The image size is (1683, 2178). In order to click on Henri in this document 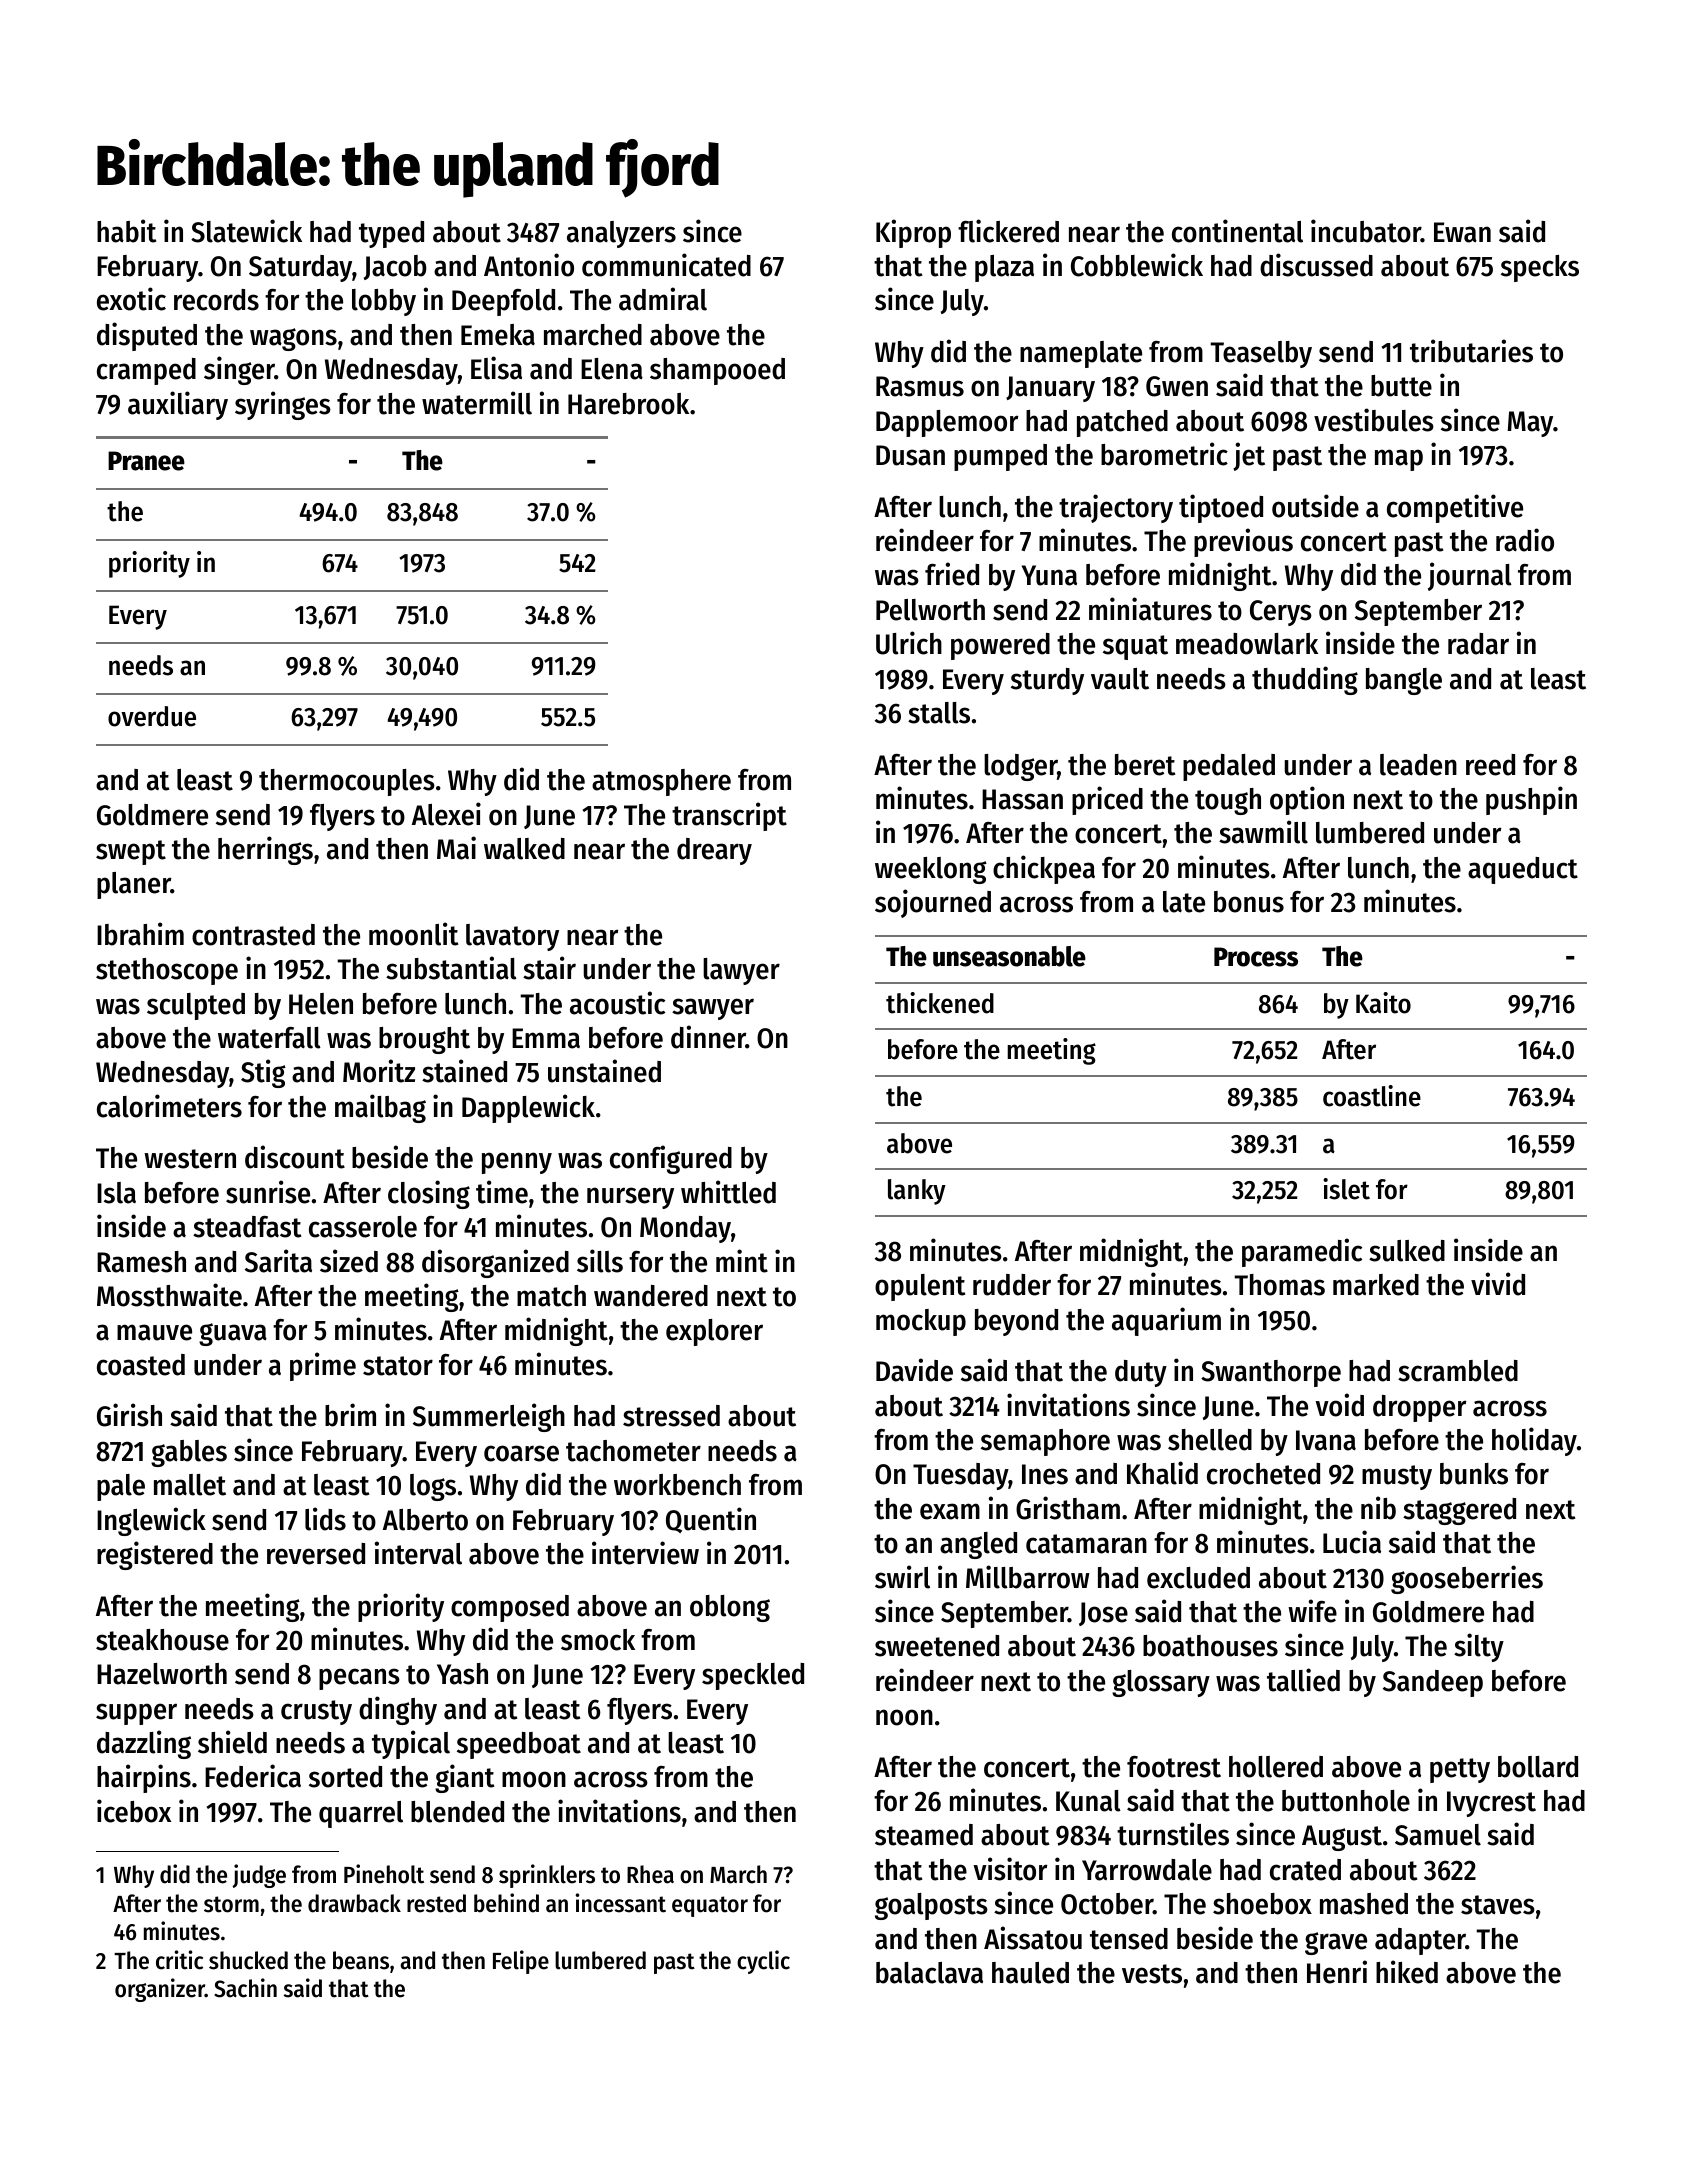, I will do `click(1337, 1972)`.
